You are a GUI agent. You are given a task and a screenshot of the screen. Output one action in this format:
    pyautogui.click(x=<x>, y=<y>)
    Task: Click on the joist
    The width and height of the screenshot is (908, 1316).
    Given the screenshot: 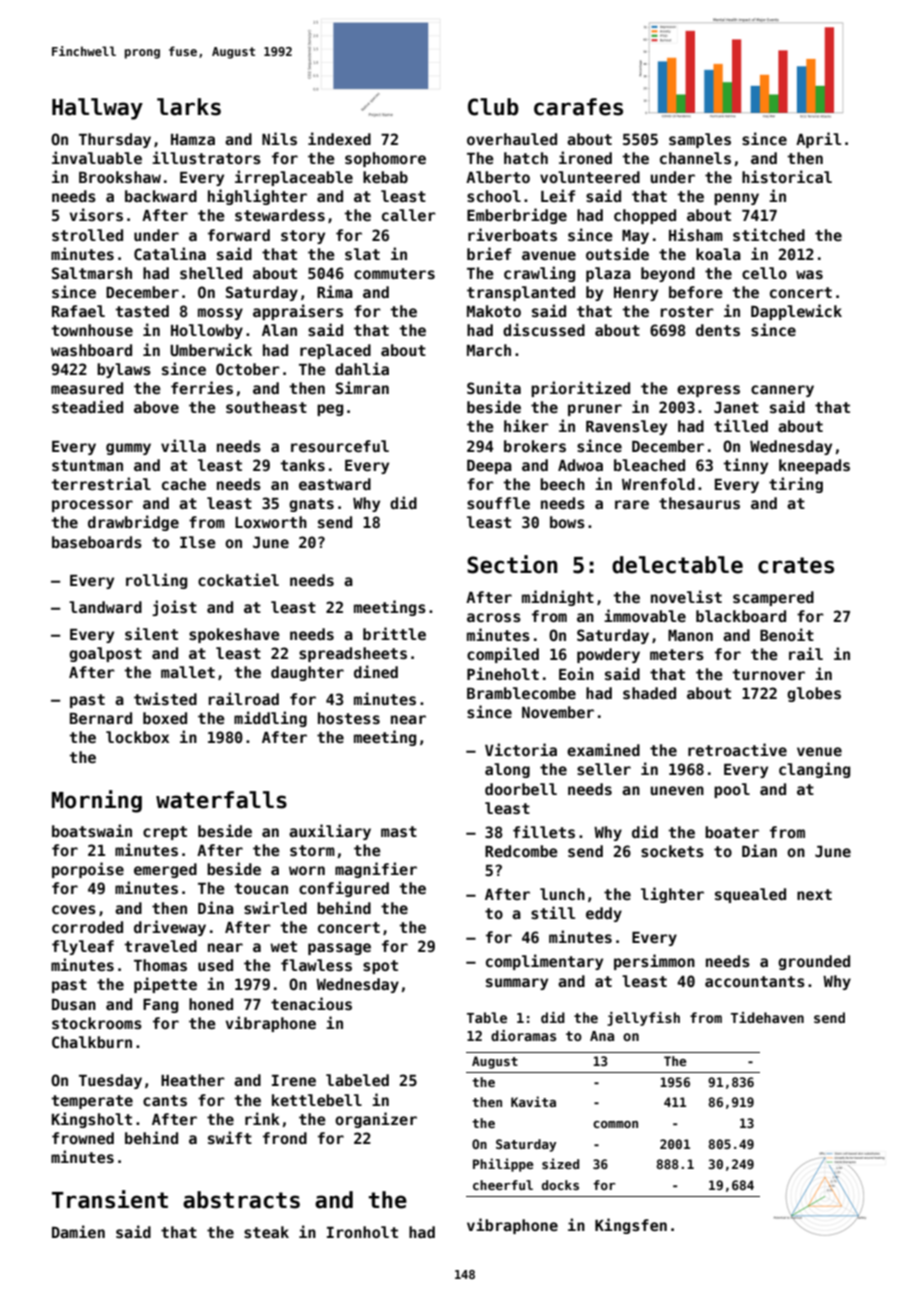 What is the action you would take?
    pyautogui.click(x=174, y=608)
